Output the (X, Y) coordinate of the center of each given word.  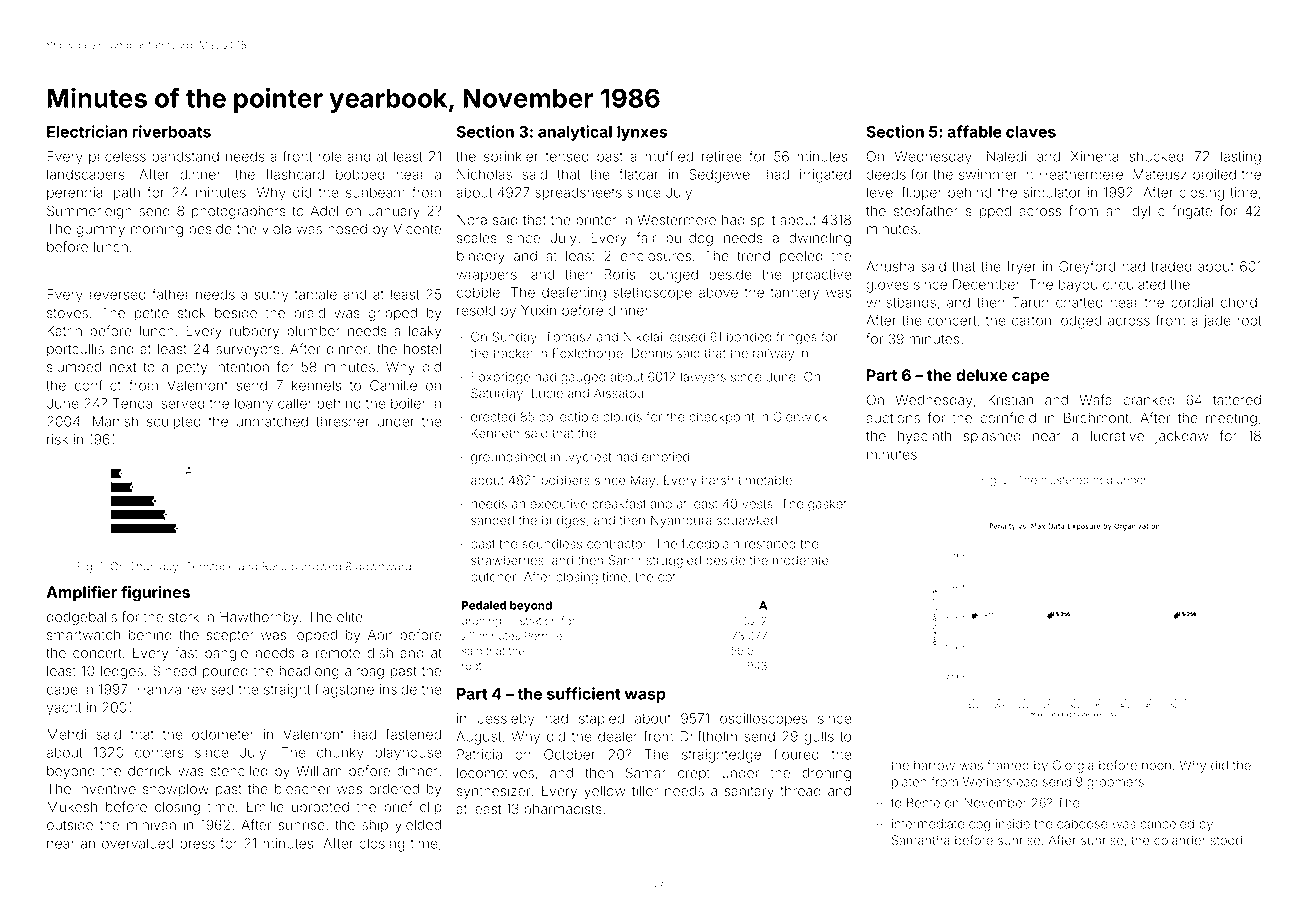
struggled (673, 561)
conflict (98, 385)
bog (1102, 481)
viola (276, 229)
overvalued (137, 843)
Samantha (921, 840)
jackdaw (1182, 437)
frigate (1192, 212)
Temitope (210, 567)
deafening (574, 293)
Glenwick (800, 416)
